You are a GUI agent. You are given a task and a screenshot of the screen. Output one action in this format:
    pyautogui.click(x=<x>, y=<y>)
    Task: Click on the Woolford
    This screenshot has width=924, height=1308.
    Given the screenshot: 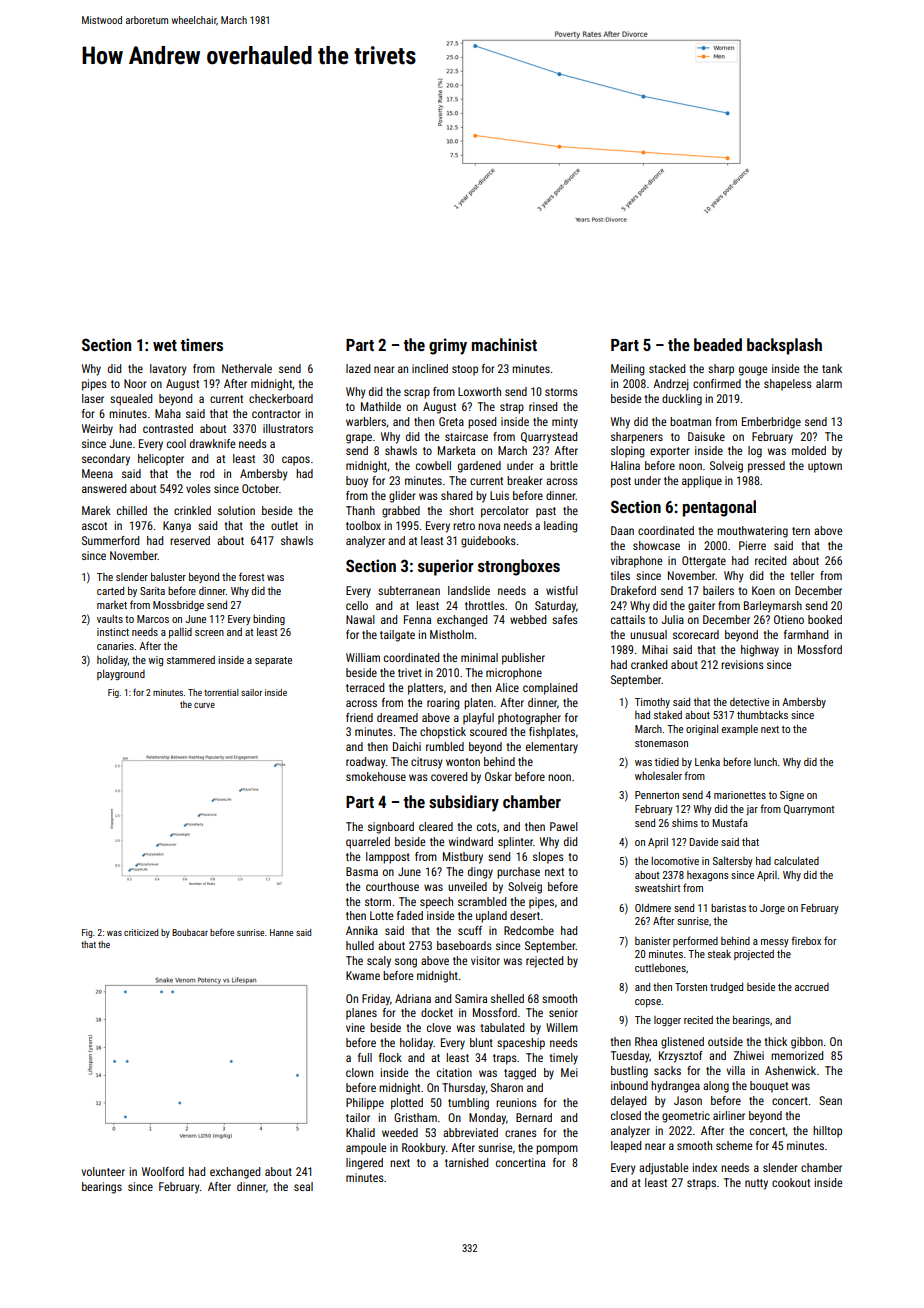 What is the action you would take?
    pyautogui.click(x=163, y=1171)
